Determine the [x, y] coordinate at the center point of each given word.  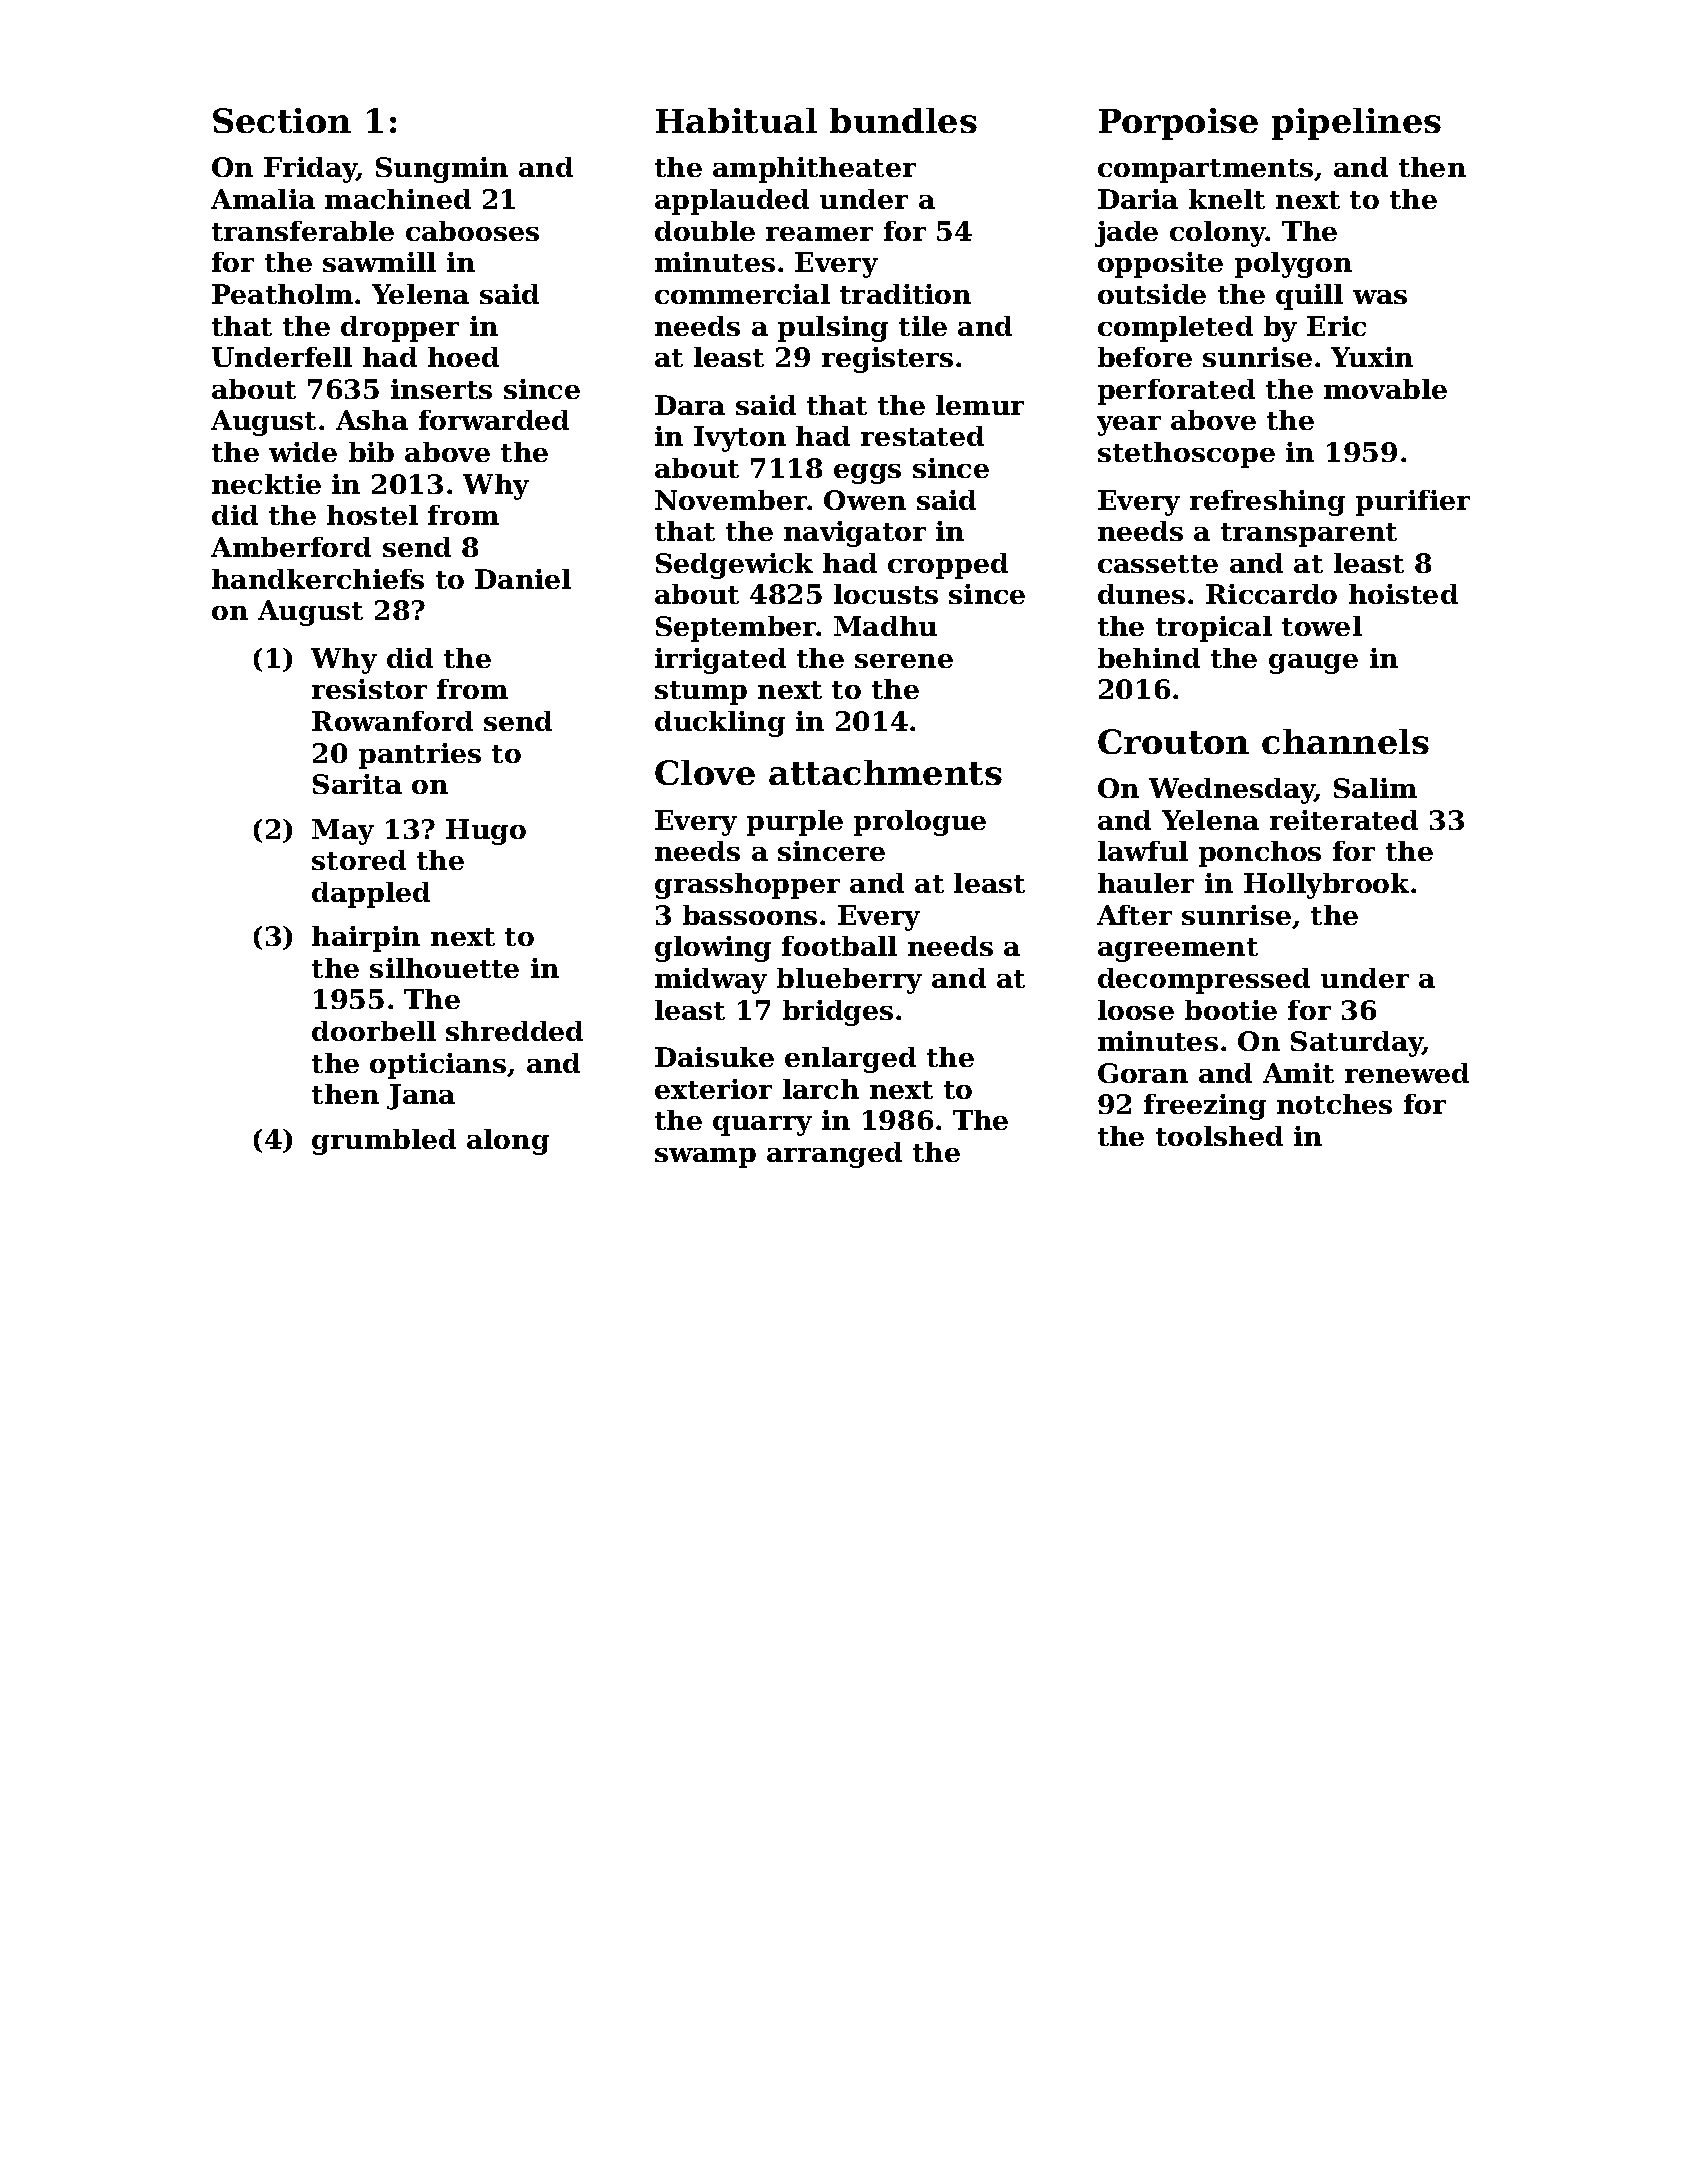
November [731, 500]
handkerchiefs [318, 579]
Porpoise [1178, 124]
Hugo [486, 832]
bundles [903, 120]
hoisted [1403, 594]
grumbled [384, 1142]
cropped [948, 566]
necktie [266, 484]
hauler [1146, 883]
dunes [1141, 594]
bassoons [750, 915]
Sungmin [442, 170]
